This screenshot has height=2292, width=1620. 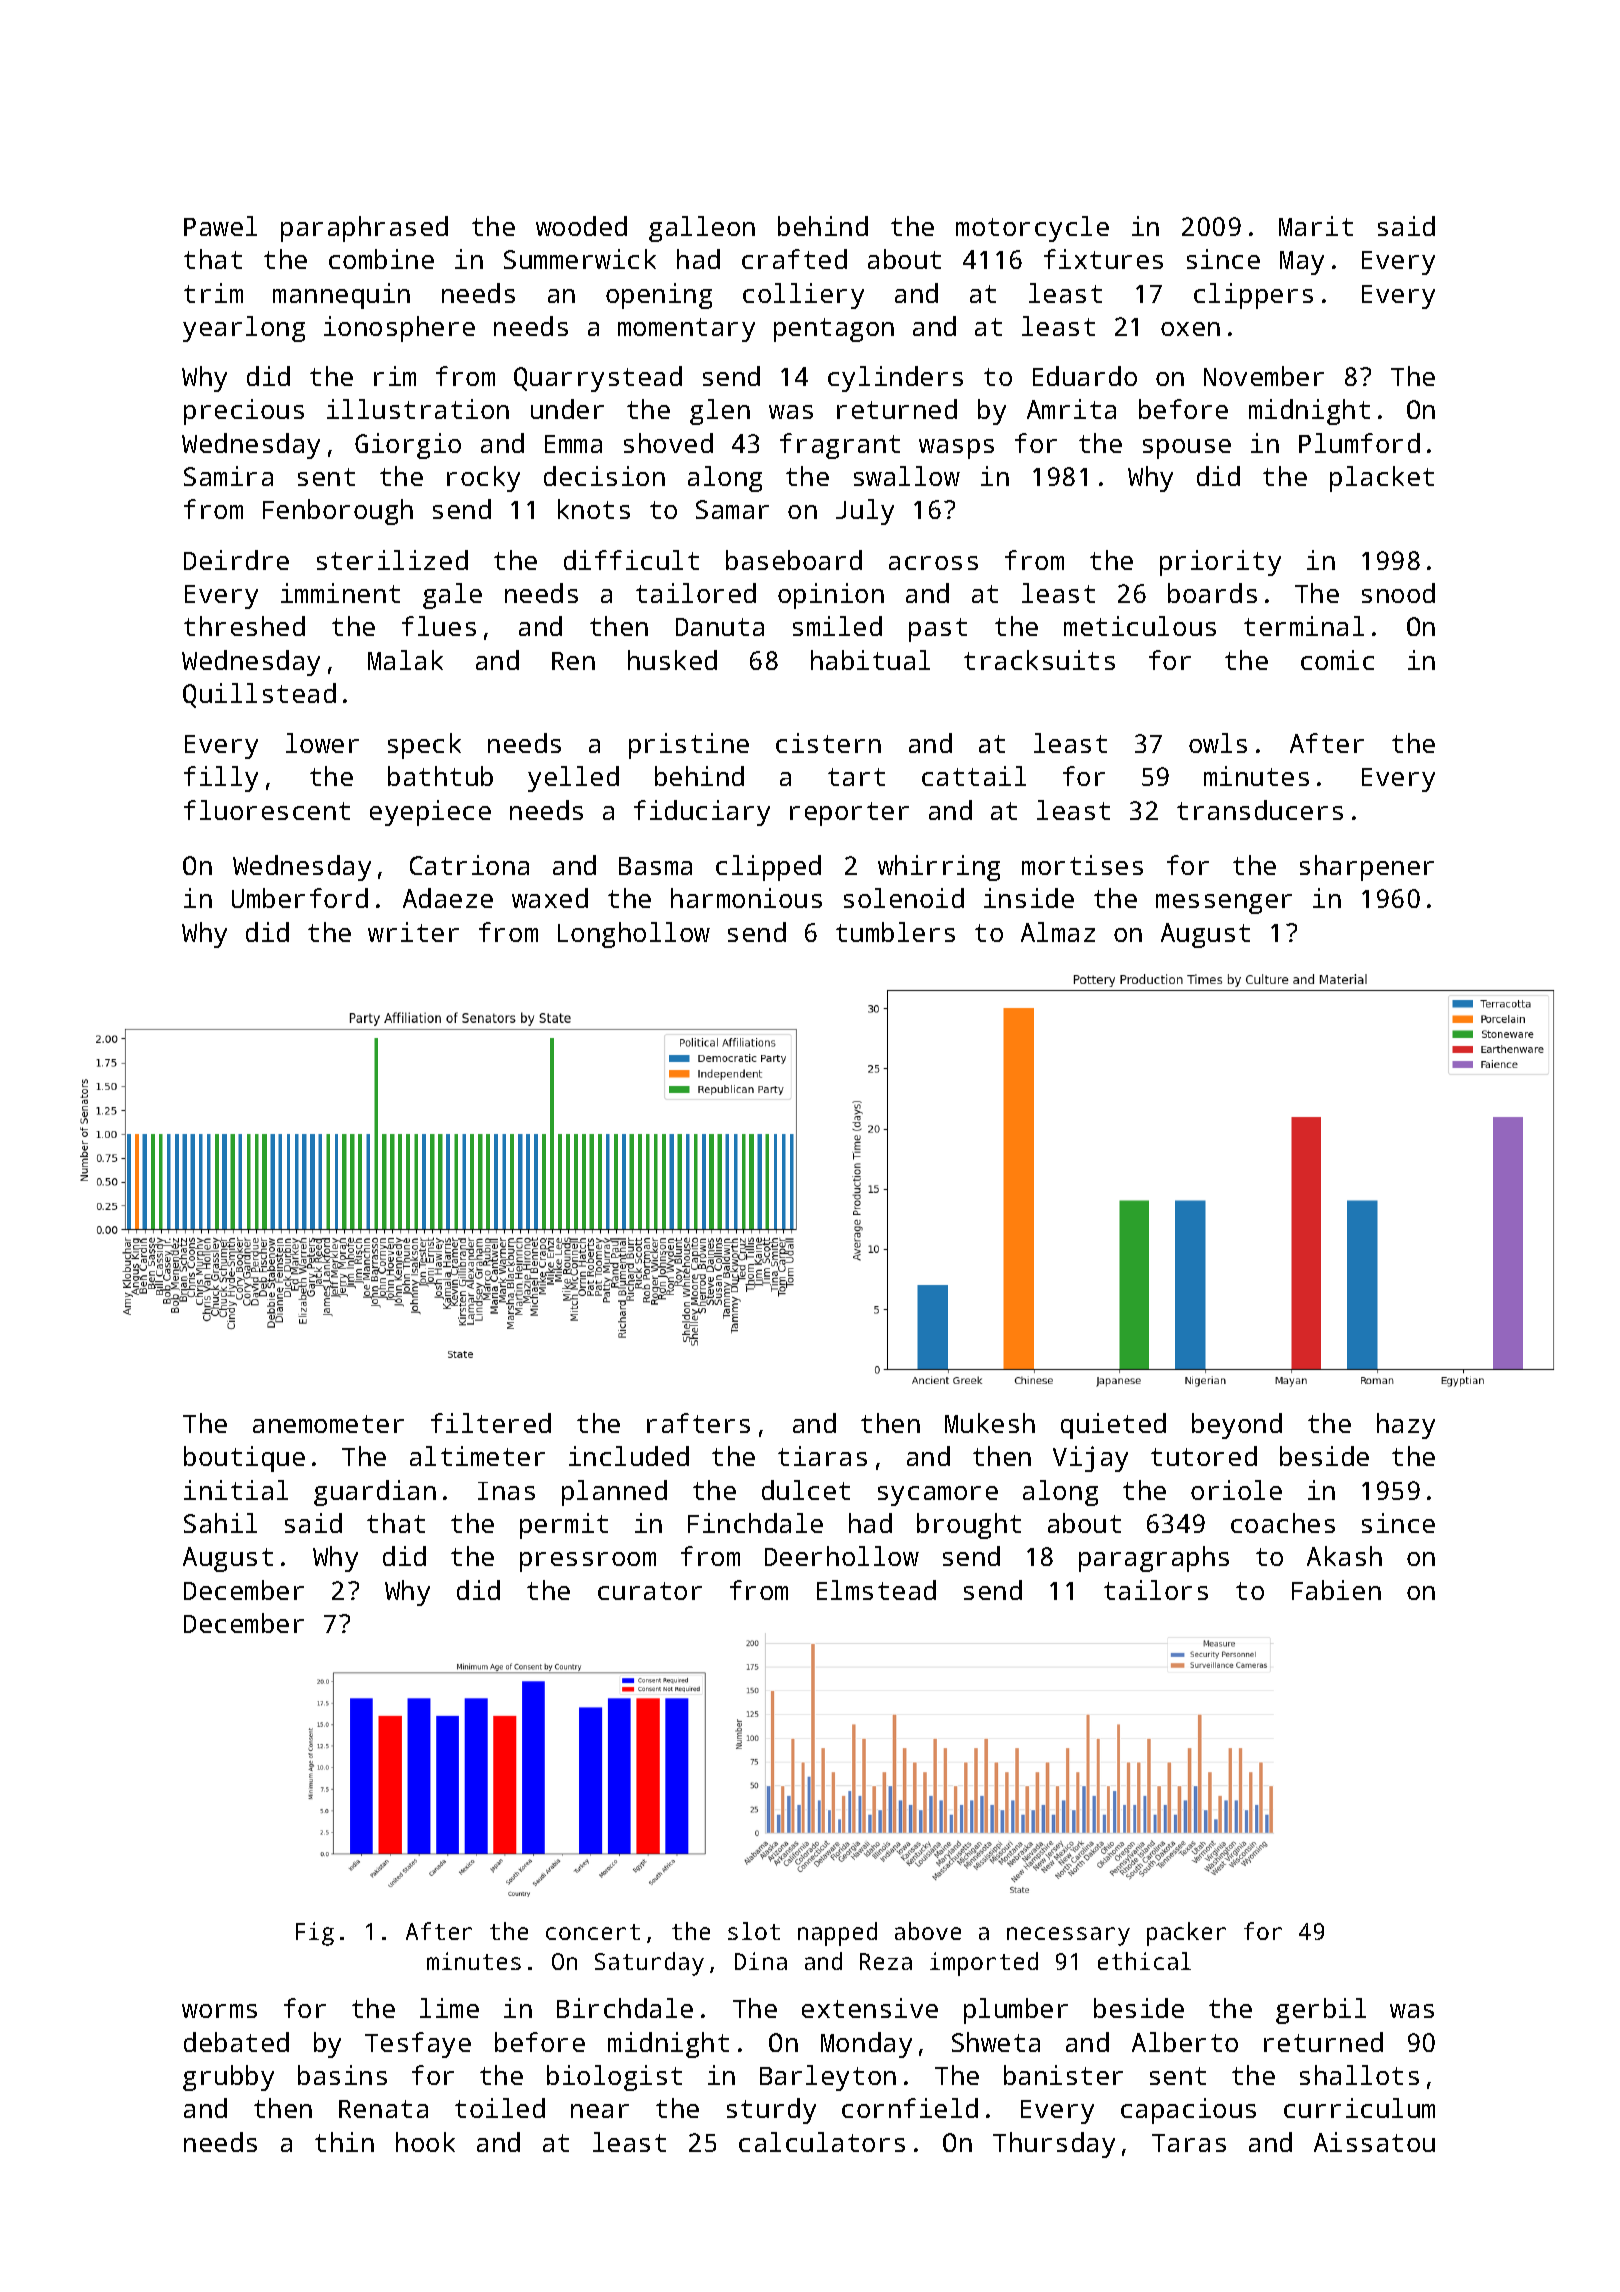 What do you see at coordinates (449, 2008) in the screenshot?
I see `lime` at bounding box center [449, 2008].
